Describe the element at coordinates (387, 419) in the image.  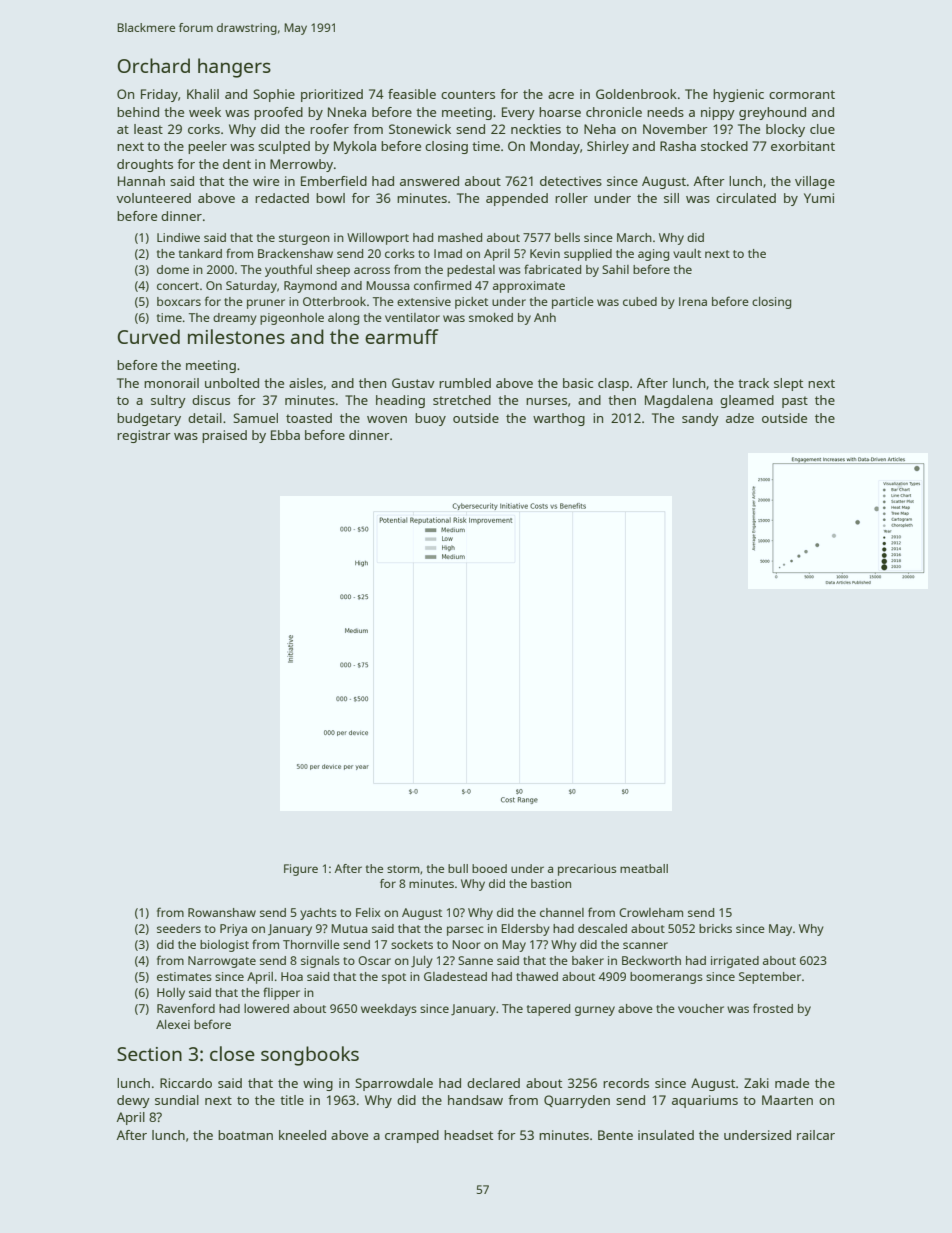
I see `woven` at that location.
